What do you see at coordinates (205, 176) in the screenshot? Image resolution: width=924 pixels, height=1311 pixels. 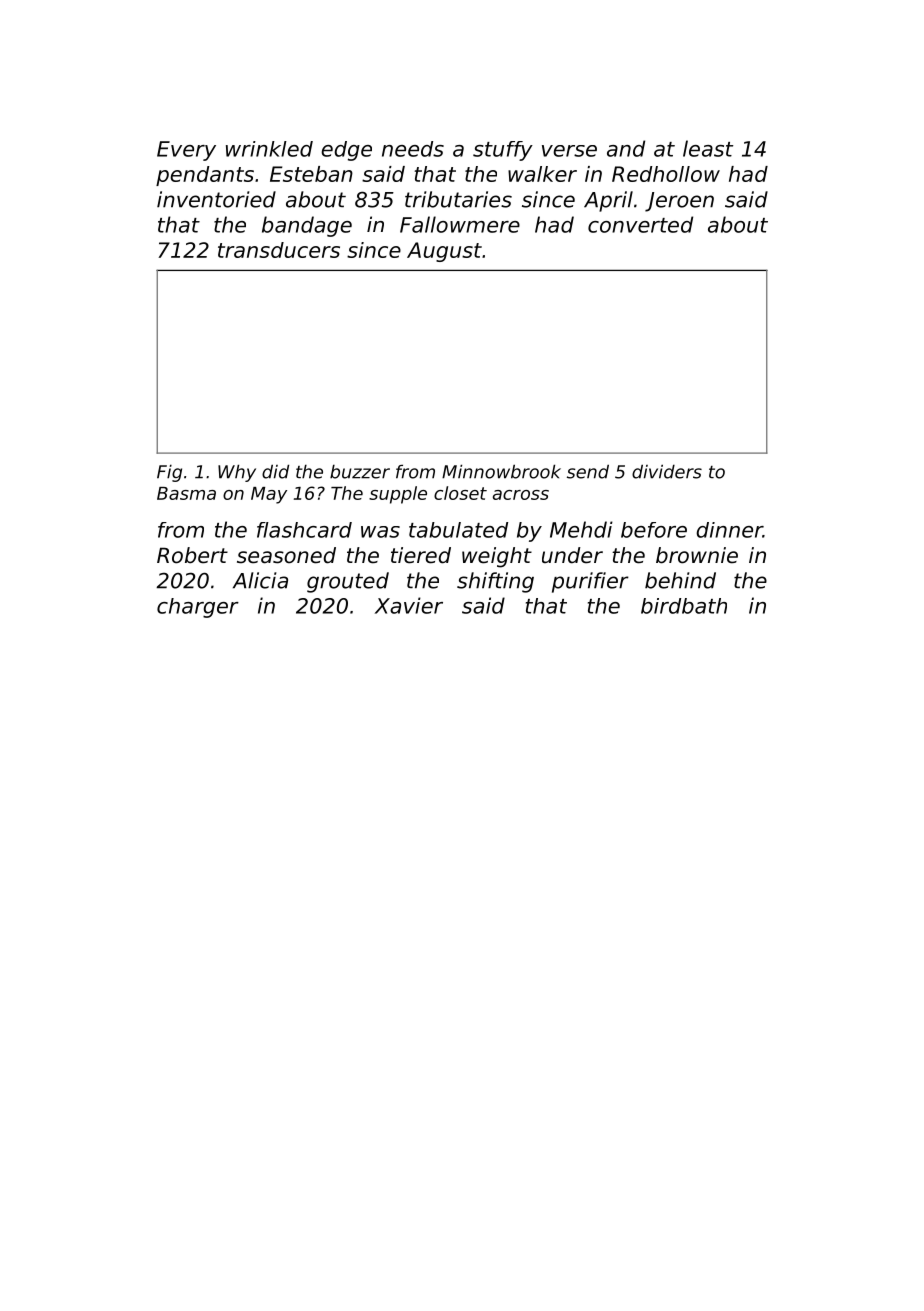 I see `pendants` at bounding box center [205, 176].
